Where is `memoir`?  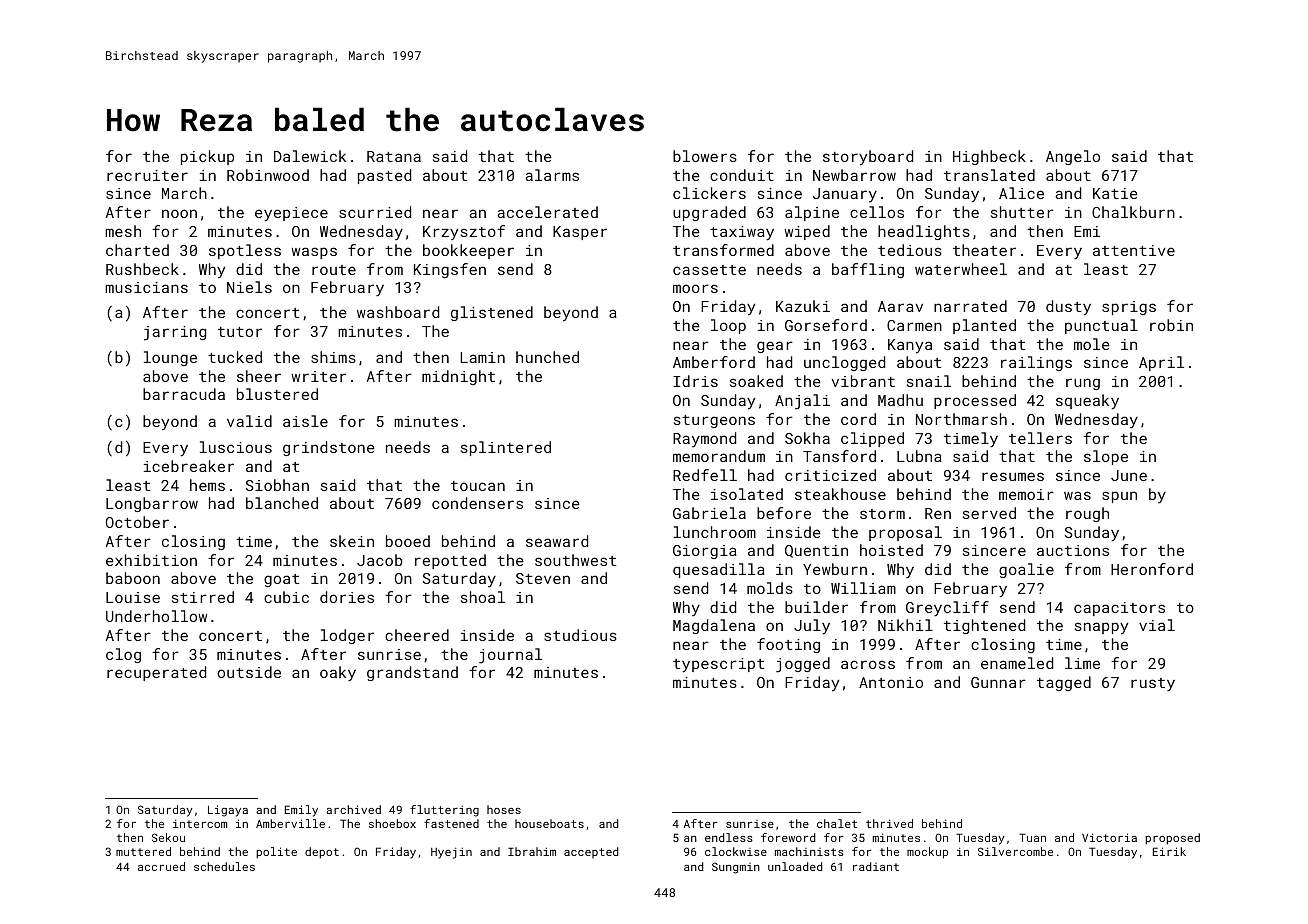 memoir is located at coordinates (1026, 494).
